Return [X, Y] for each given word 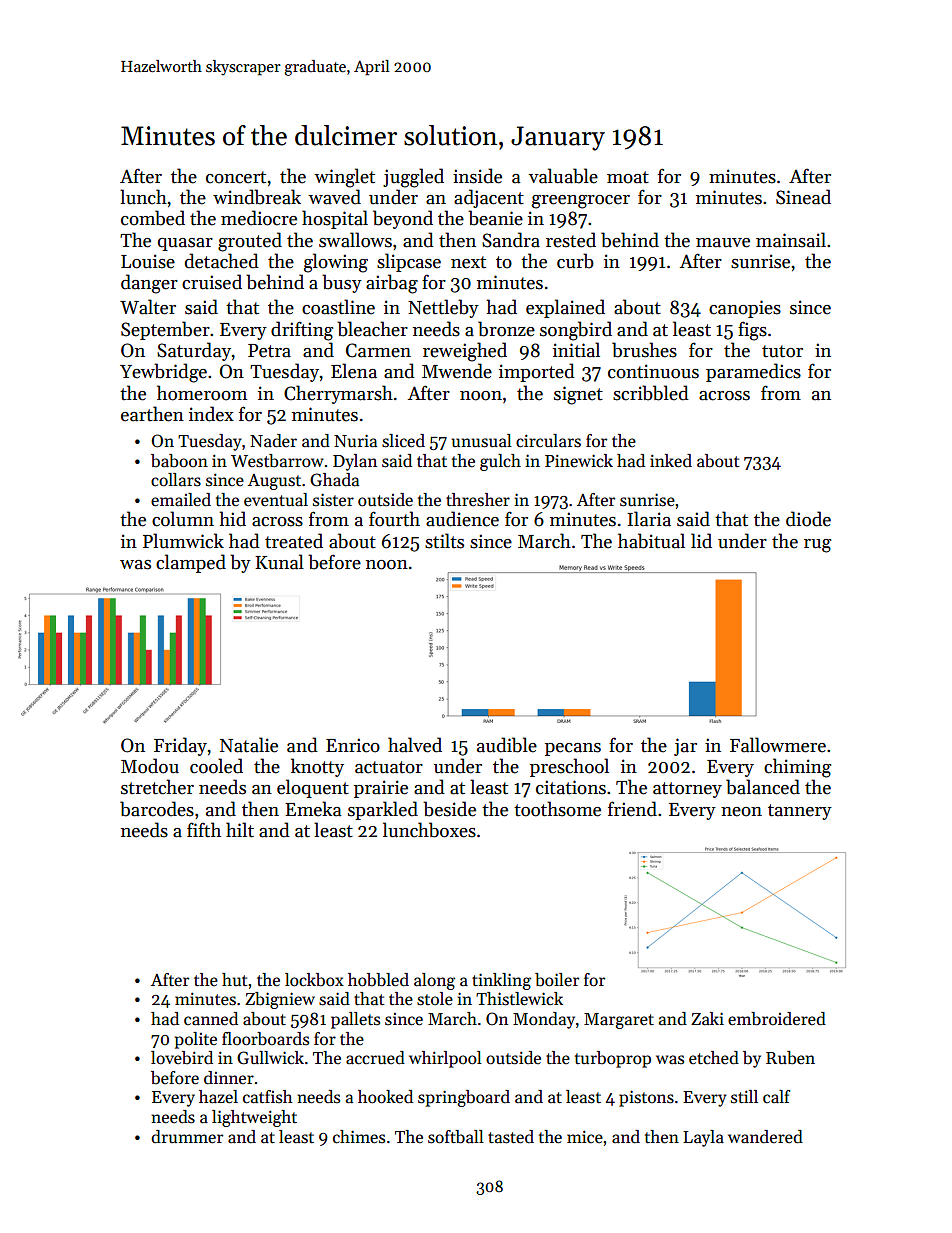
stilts [444, 541]
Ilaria [649, 519]
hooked [385, 1097]
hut [235, 979]
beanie [495, 218]
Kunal [279, 562]
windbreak [257, 197]
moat [628, 177]
